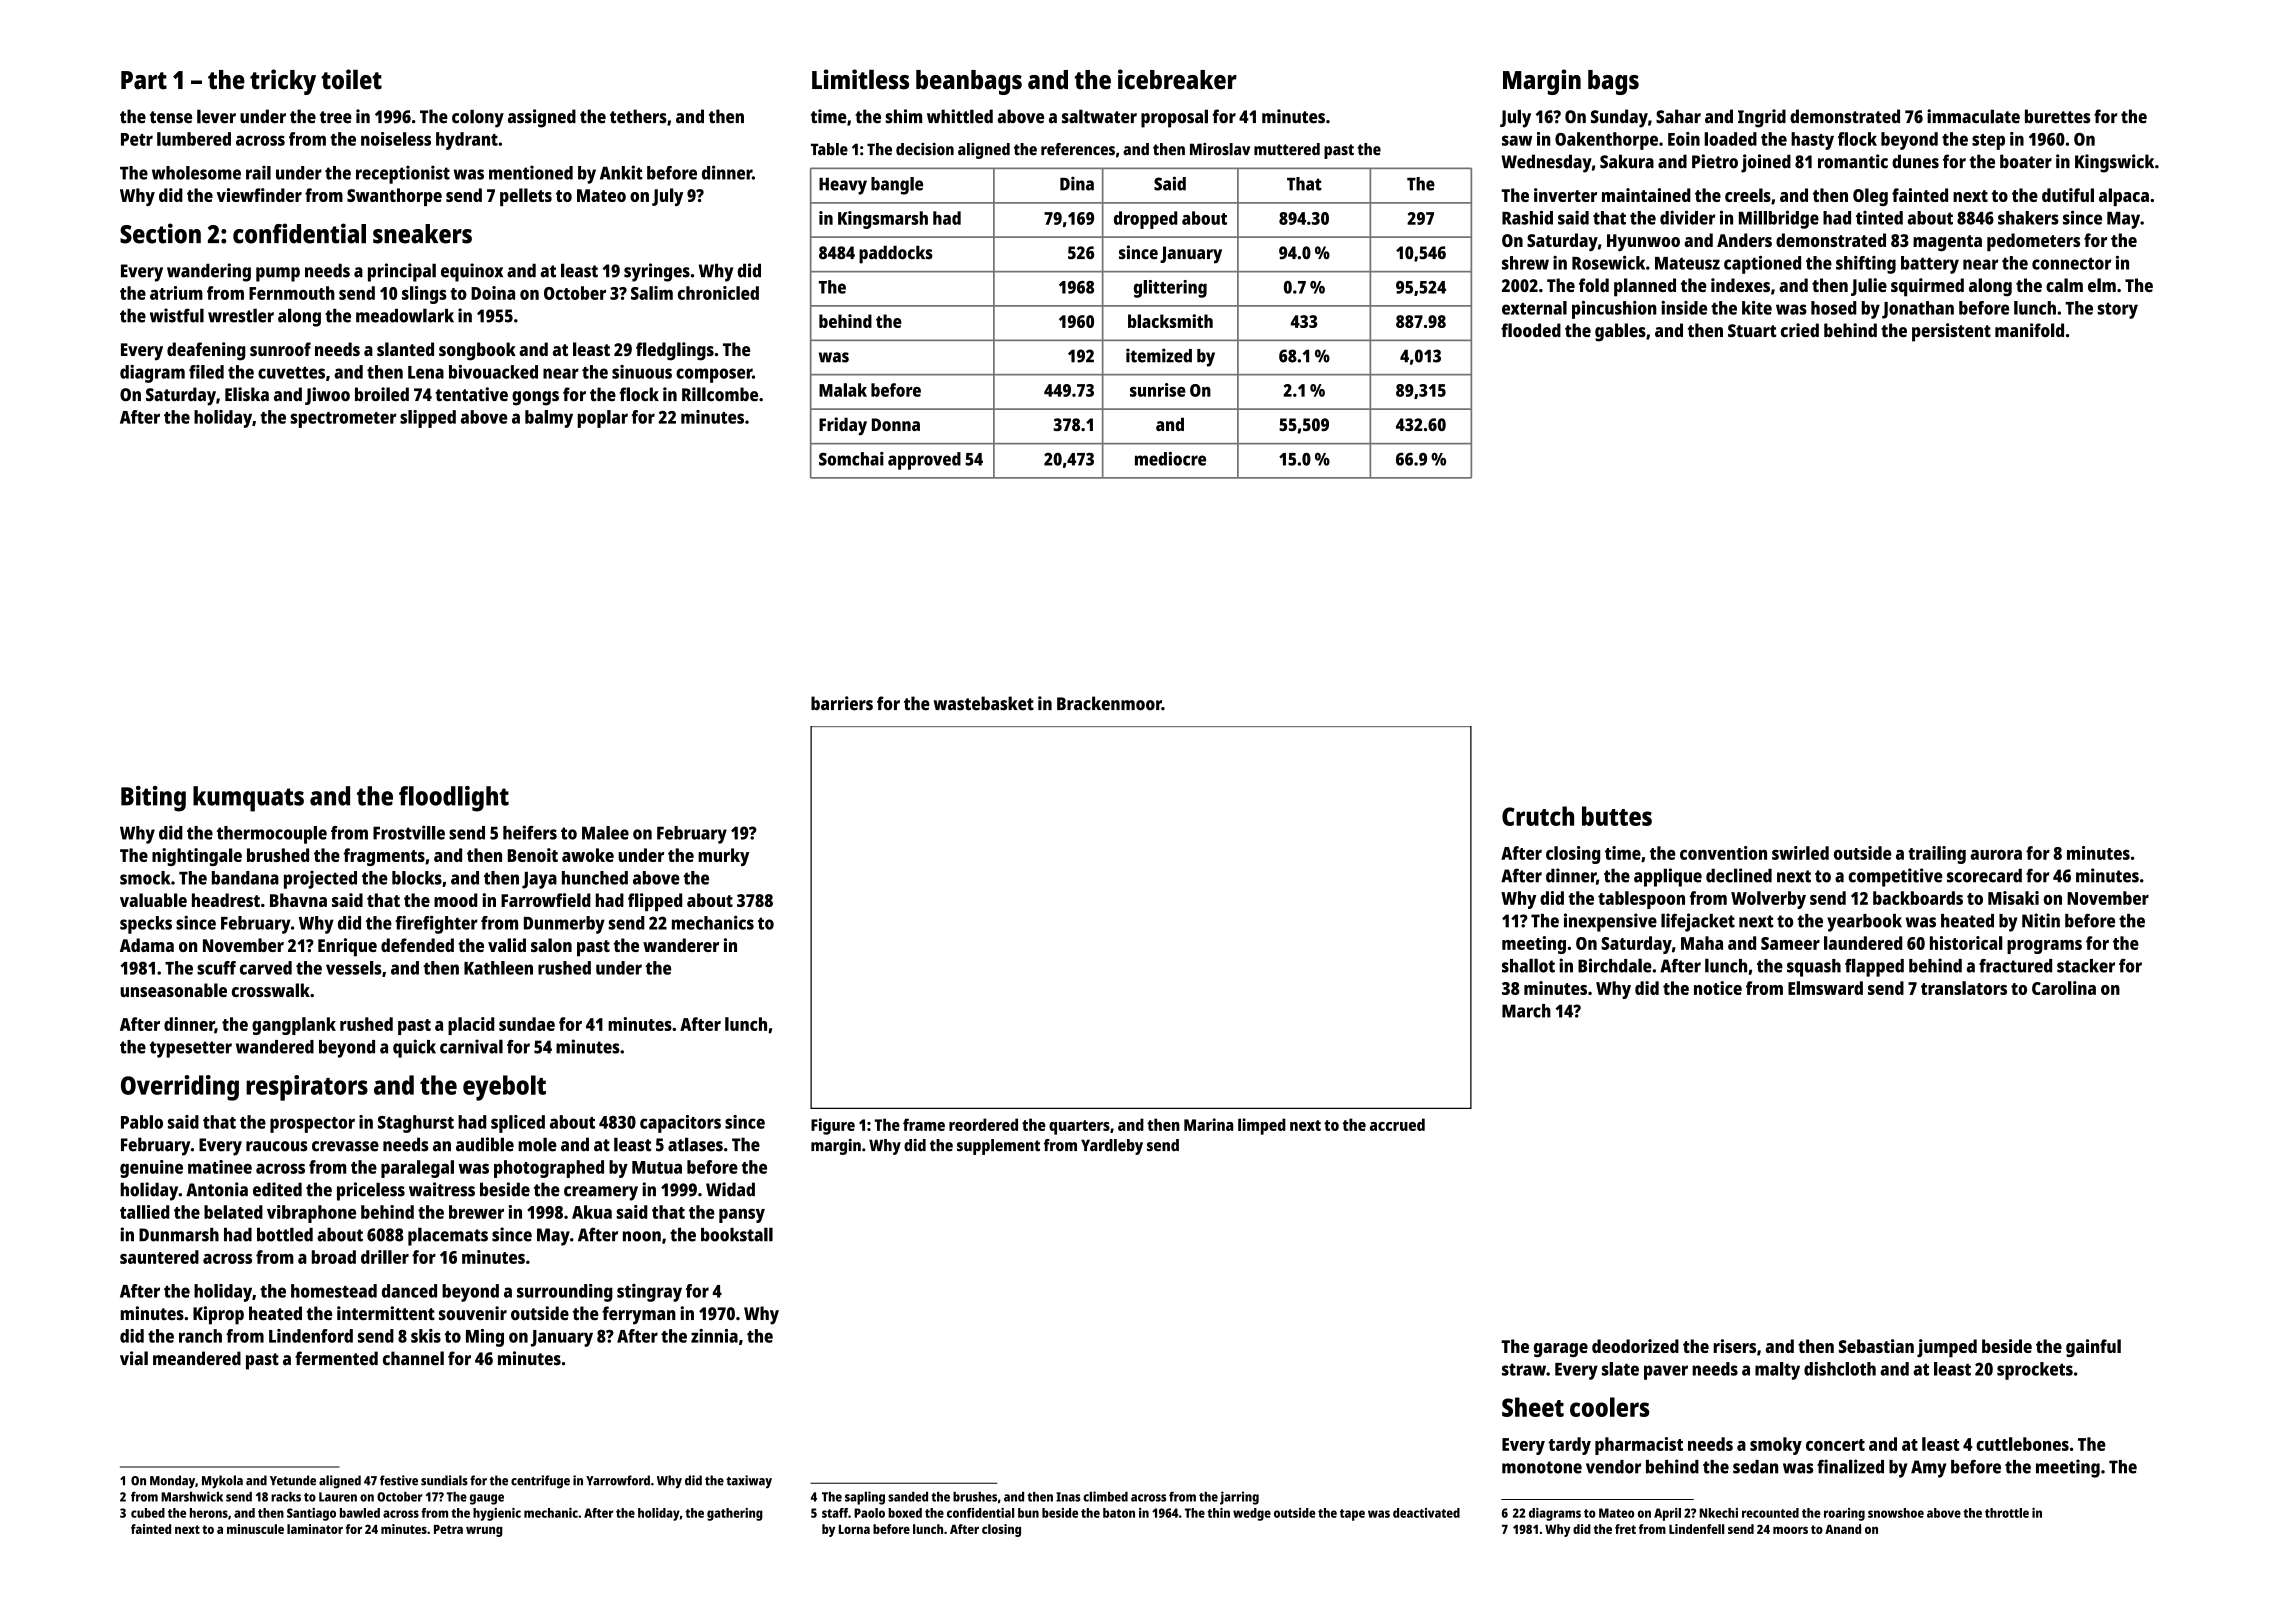 The width and height of the page is (2282, 1614). What do you see at coordinates (737, 1234) in the page?
I see `bookstall` at bounding box center [737, 1234].
